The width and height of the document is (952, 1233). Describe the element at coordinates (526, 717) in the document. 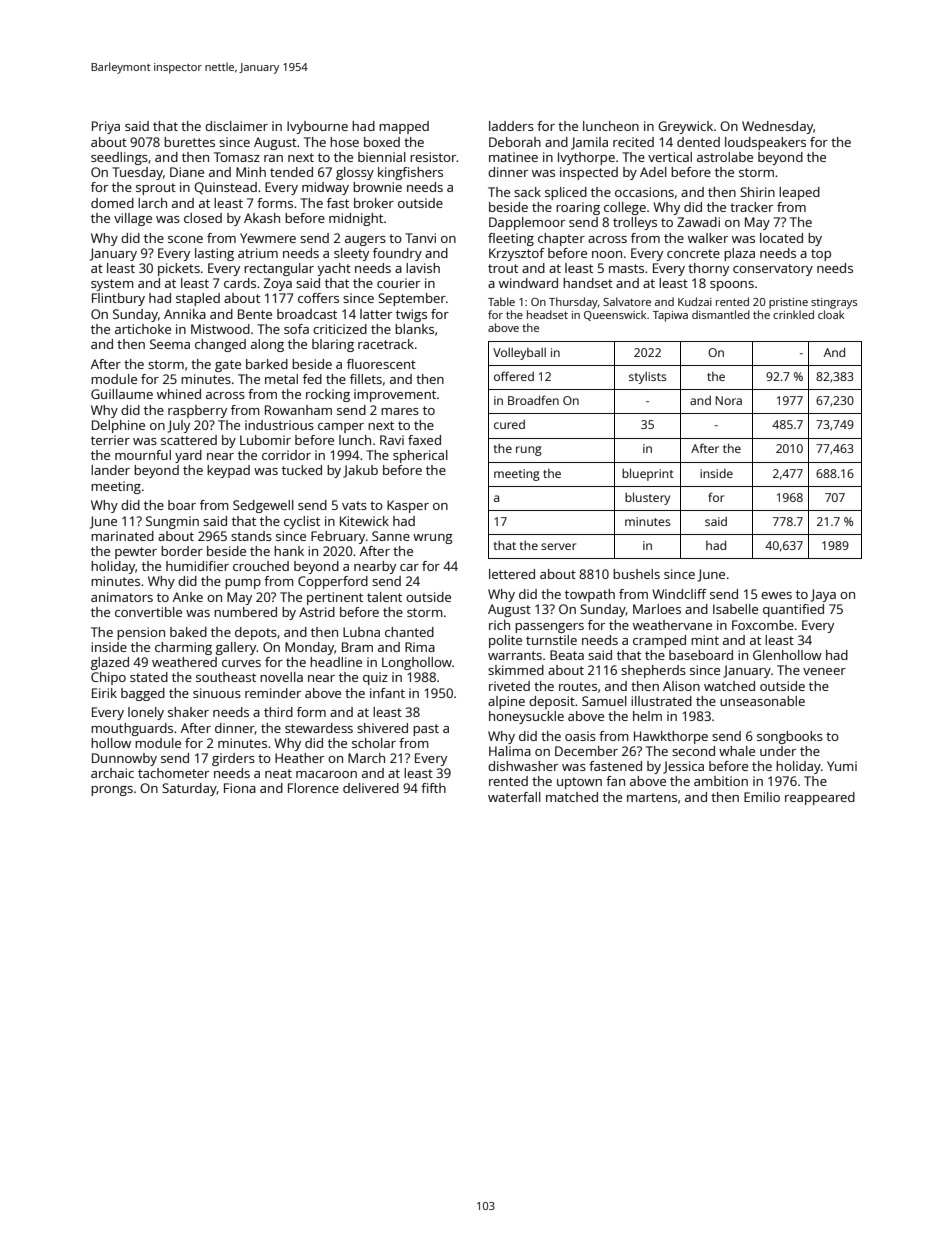

I see `honeysuckle` at that location.
